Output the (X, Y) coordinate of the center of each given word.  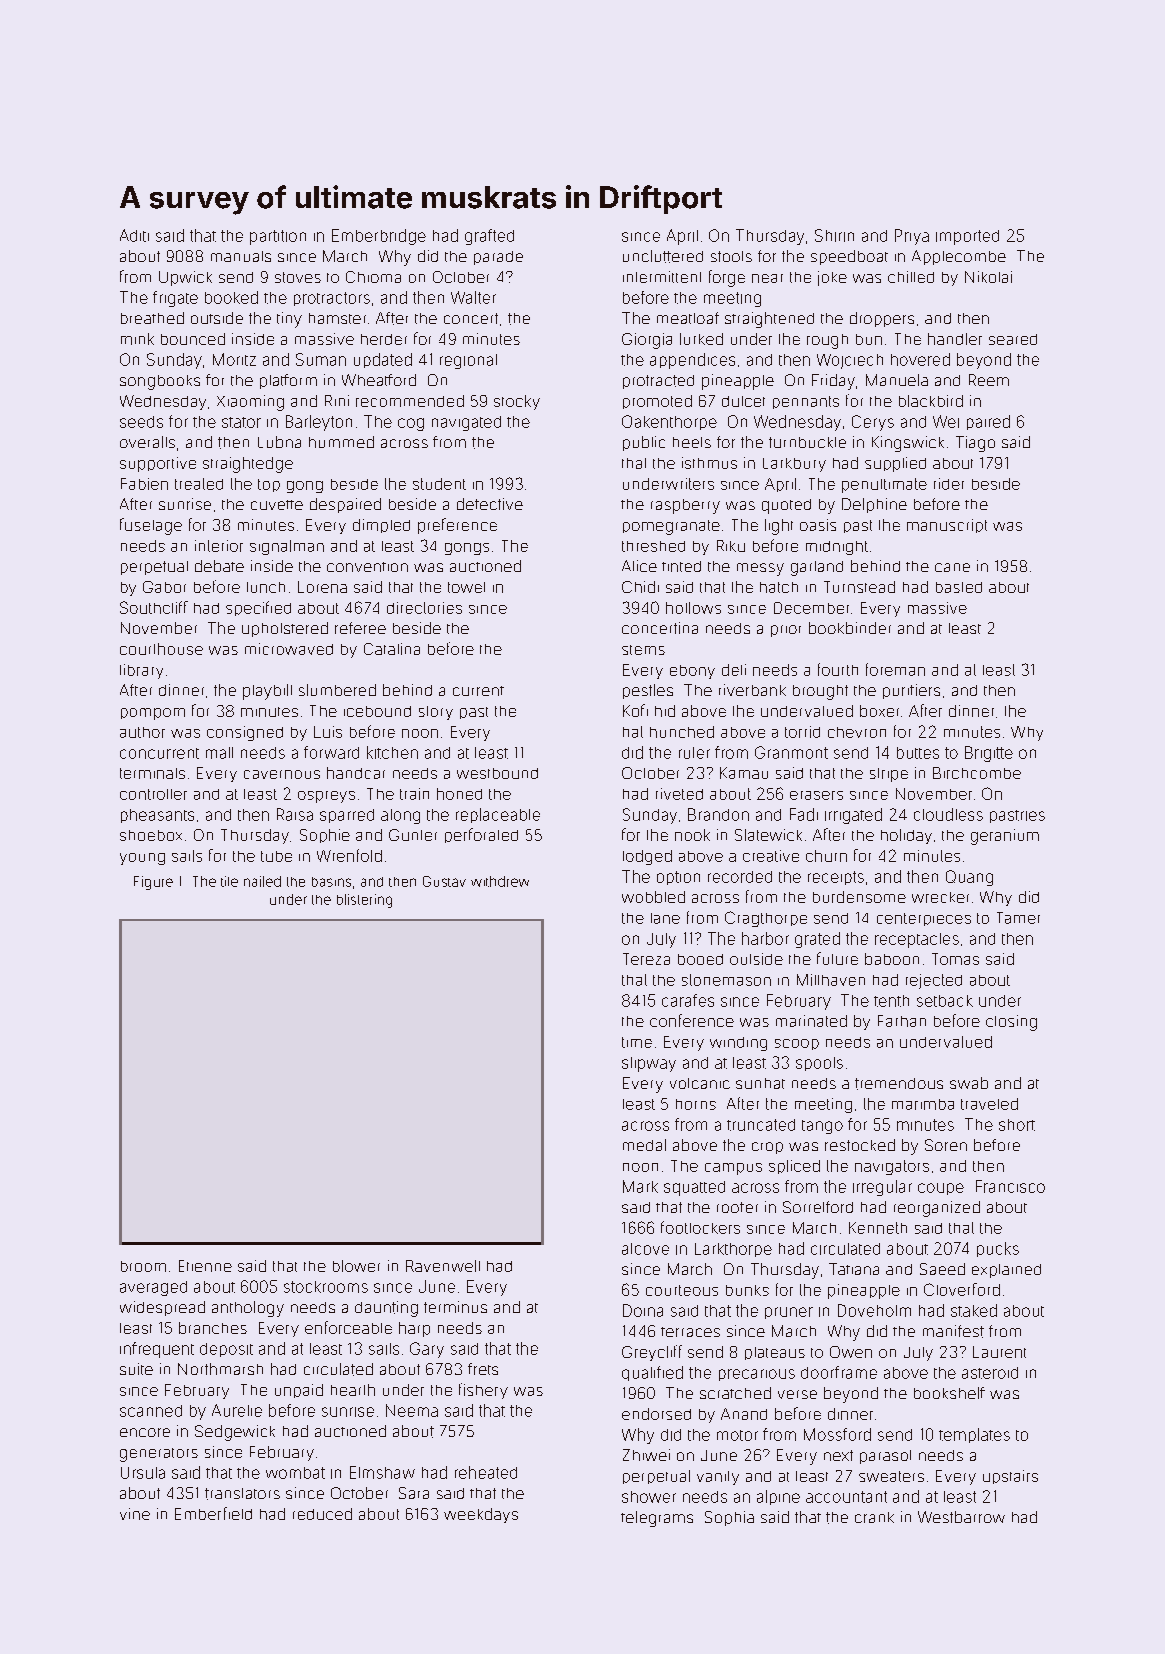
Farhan (902, 1021)
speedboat (849, 257)
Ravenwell (443, 1266)
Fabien (144, 484)
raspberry (685, 506)
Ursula (143, 1473)
